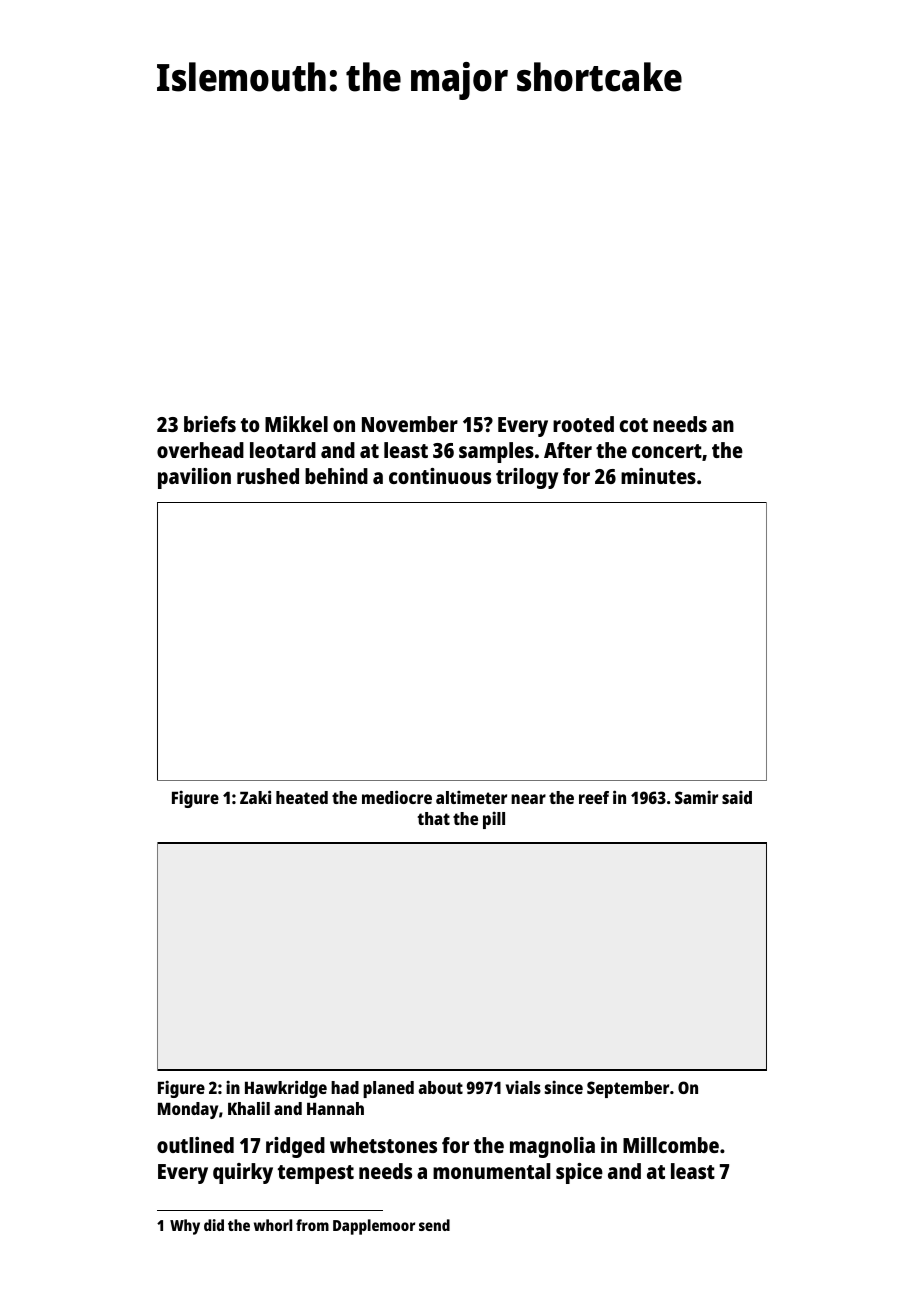 This document has width=924, height=1311. I want to click on trilogy, so click(527, 478).
